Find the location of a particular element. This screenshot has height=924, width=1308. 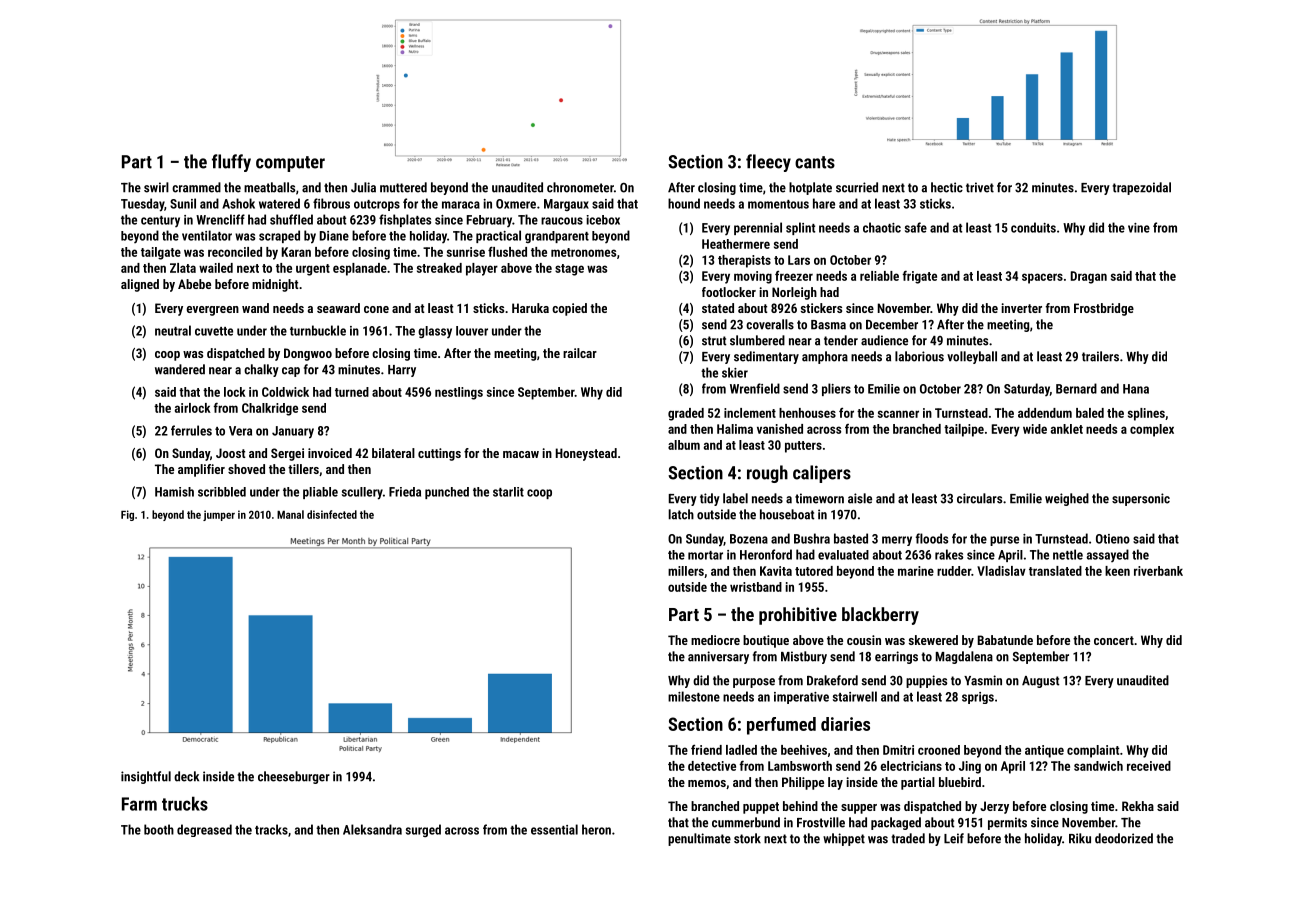

concert is located at coordinates (1114, 640).
